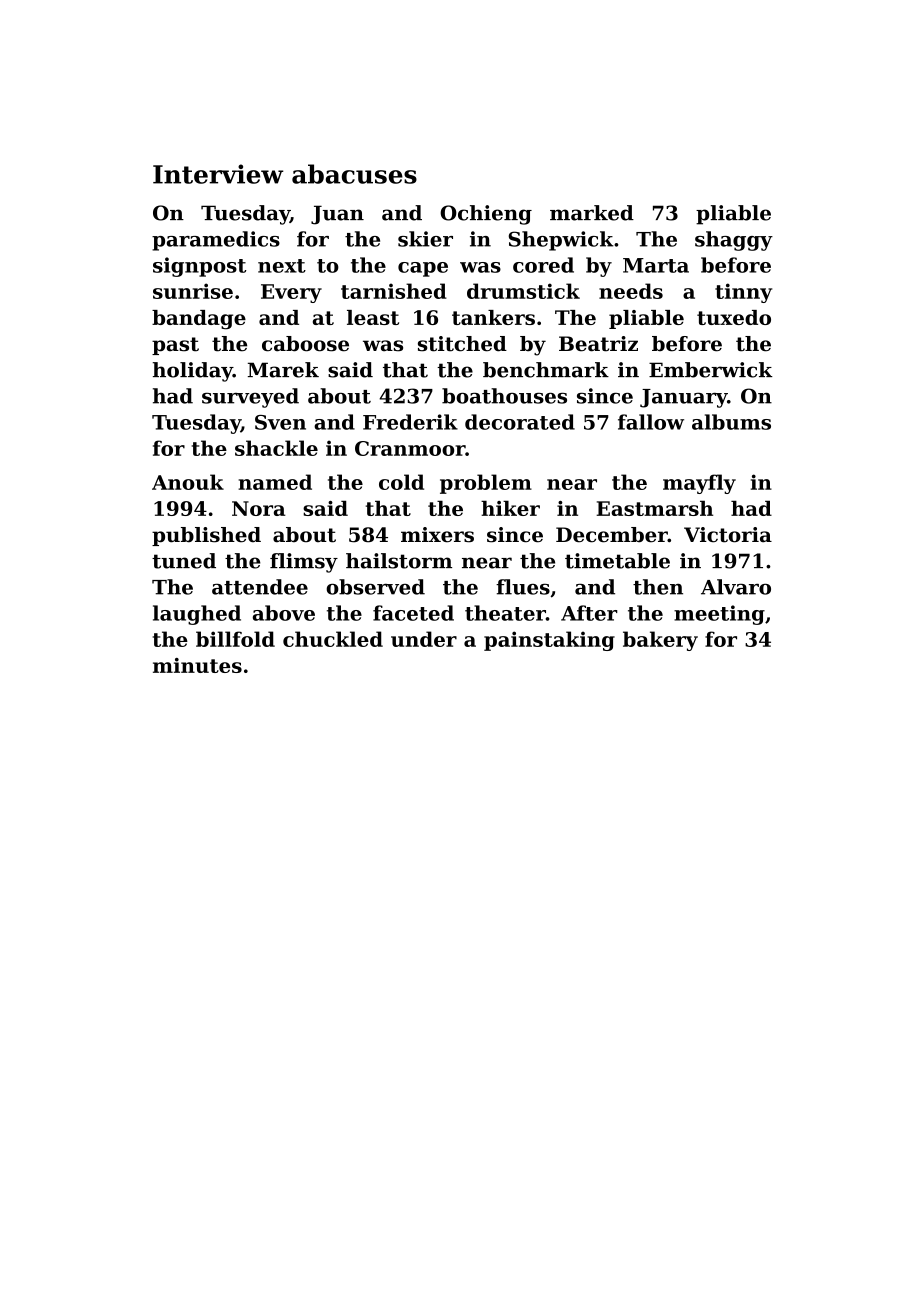 Image resolution: width=924 pixels, height=1311 pixels. Describe the element at coordinates (354, 174) in the image. I see `abacuses` at that location.
